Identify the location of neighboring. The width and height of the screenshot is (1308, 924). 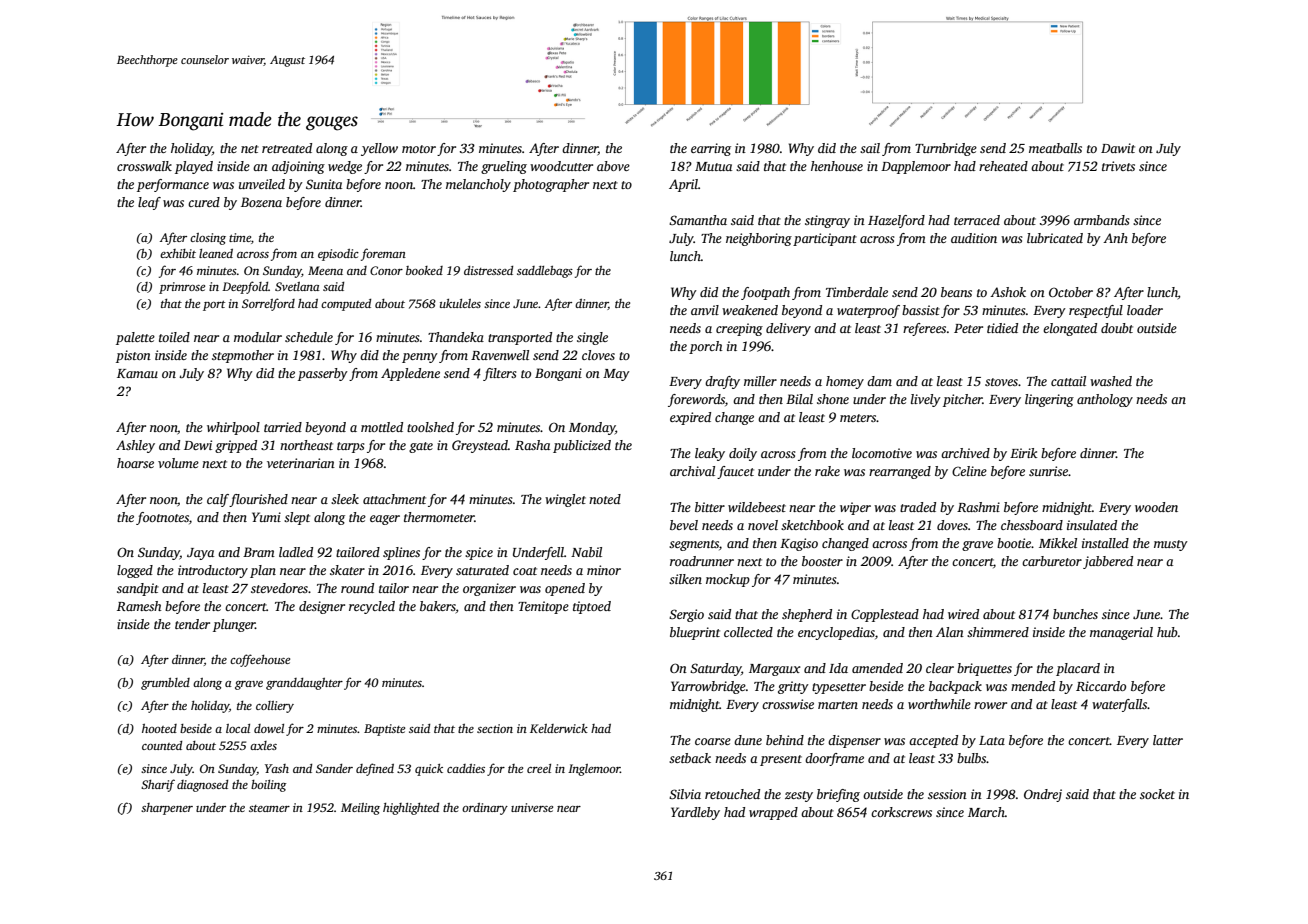
(759, 239).
